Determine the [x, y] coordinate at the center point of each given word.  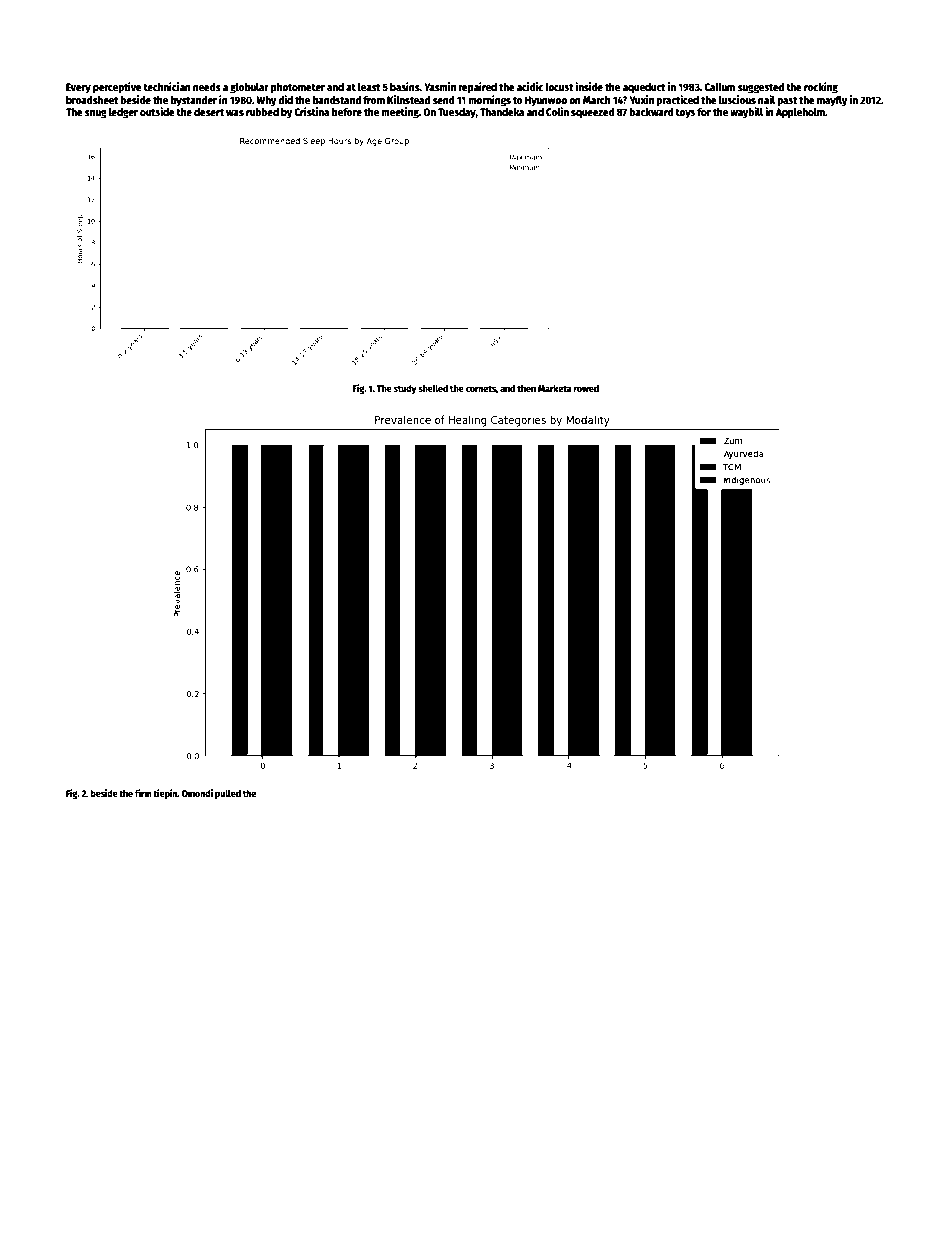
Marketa [555, 388]
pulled [228, 794]
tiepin [165, 794]
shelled [433, 388]
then [526, 388]
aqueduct [644, 88]
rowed [586, 388]
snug [96, 114]
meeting [400, 113]
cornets [481, 388]
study [405, 389]
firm [143, 793]
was [235, 113]
